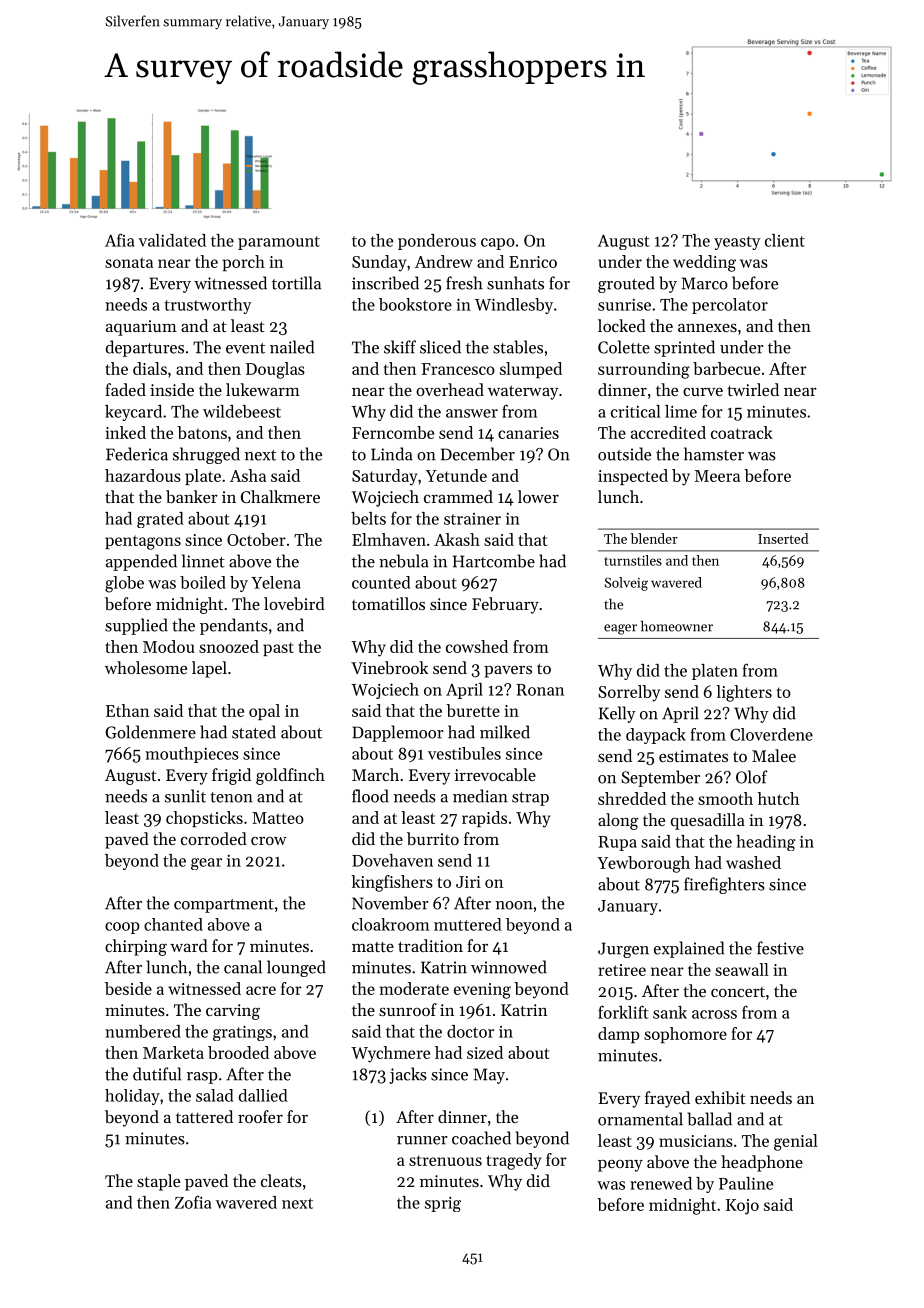 This screenshot has width=924, height=1308. I want to click on ponderous, so click(437, 242).
